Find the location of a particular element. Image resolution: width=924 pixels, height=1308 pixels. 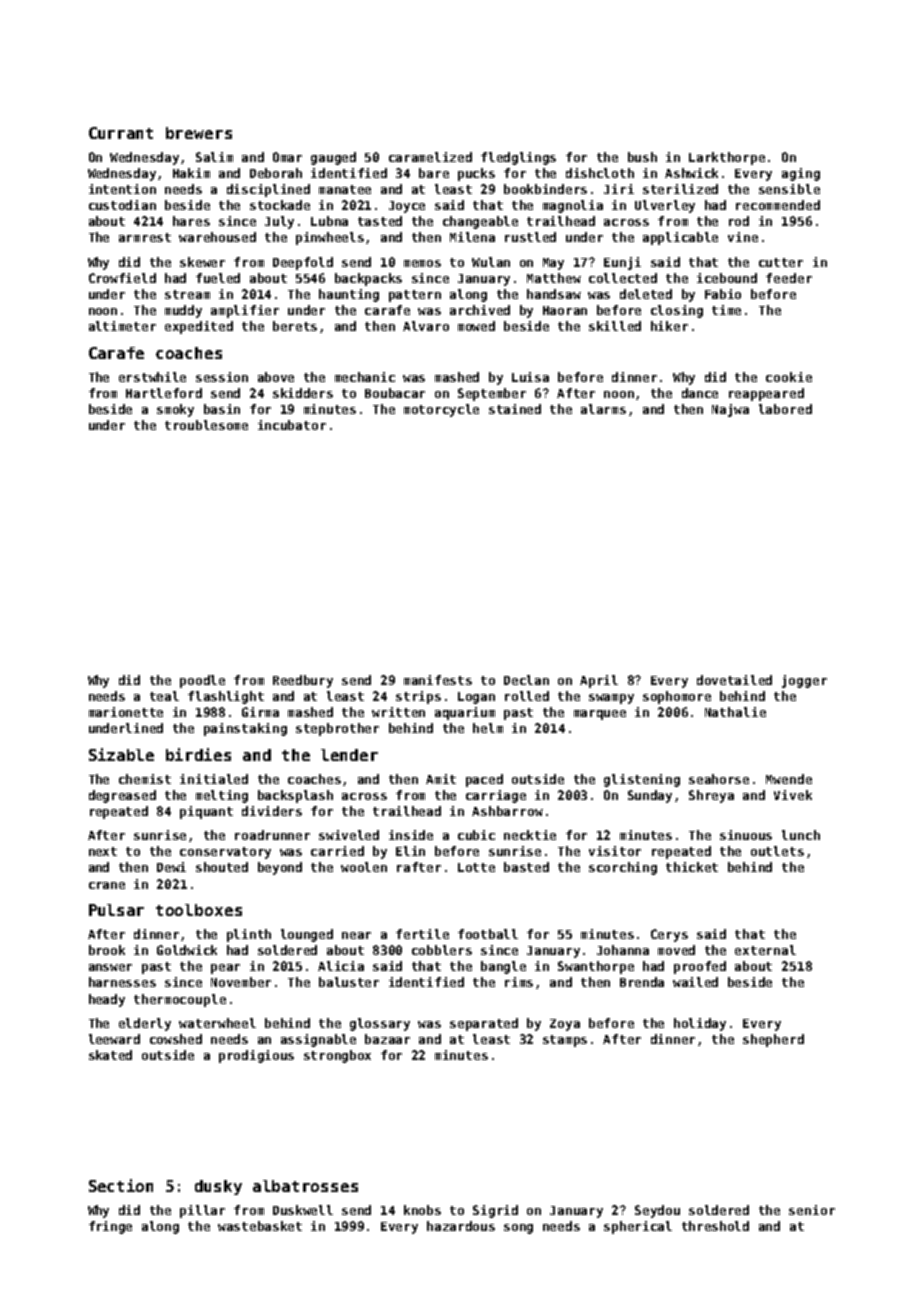

jogger is located at coordinates (804, 681).
